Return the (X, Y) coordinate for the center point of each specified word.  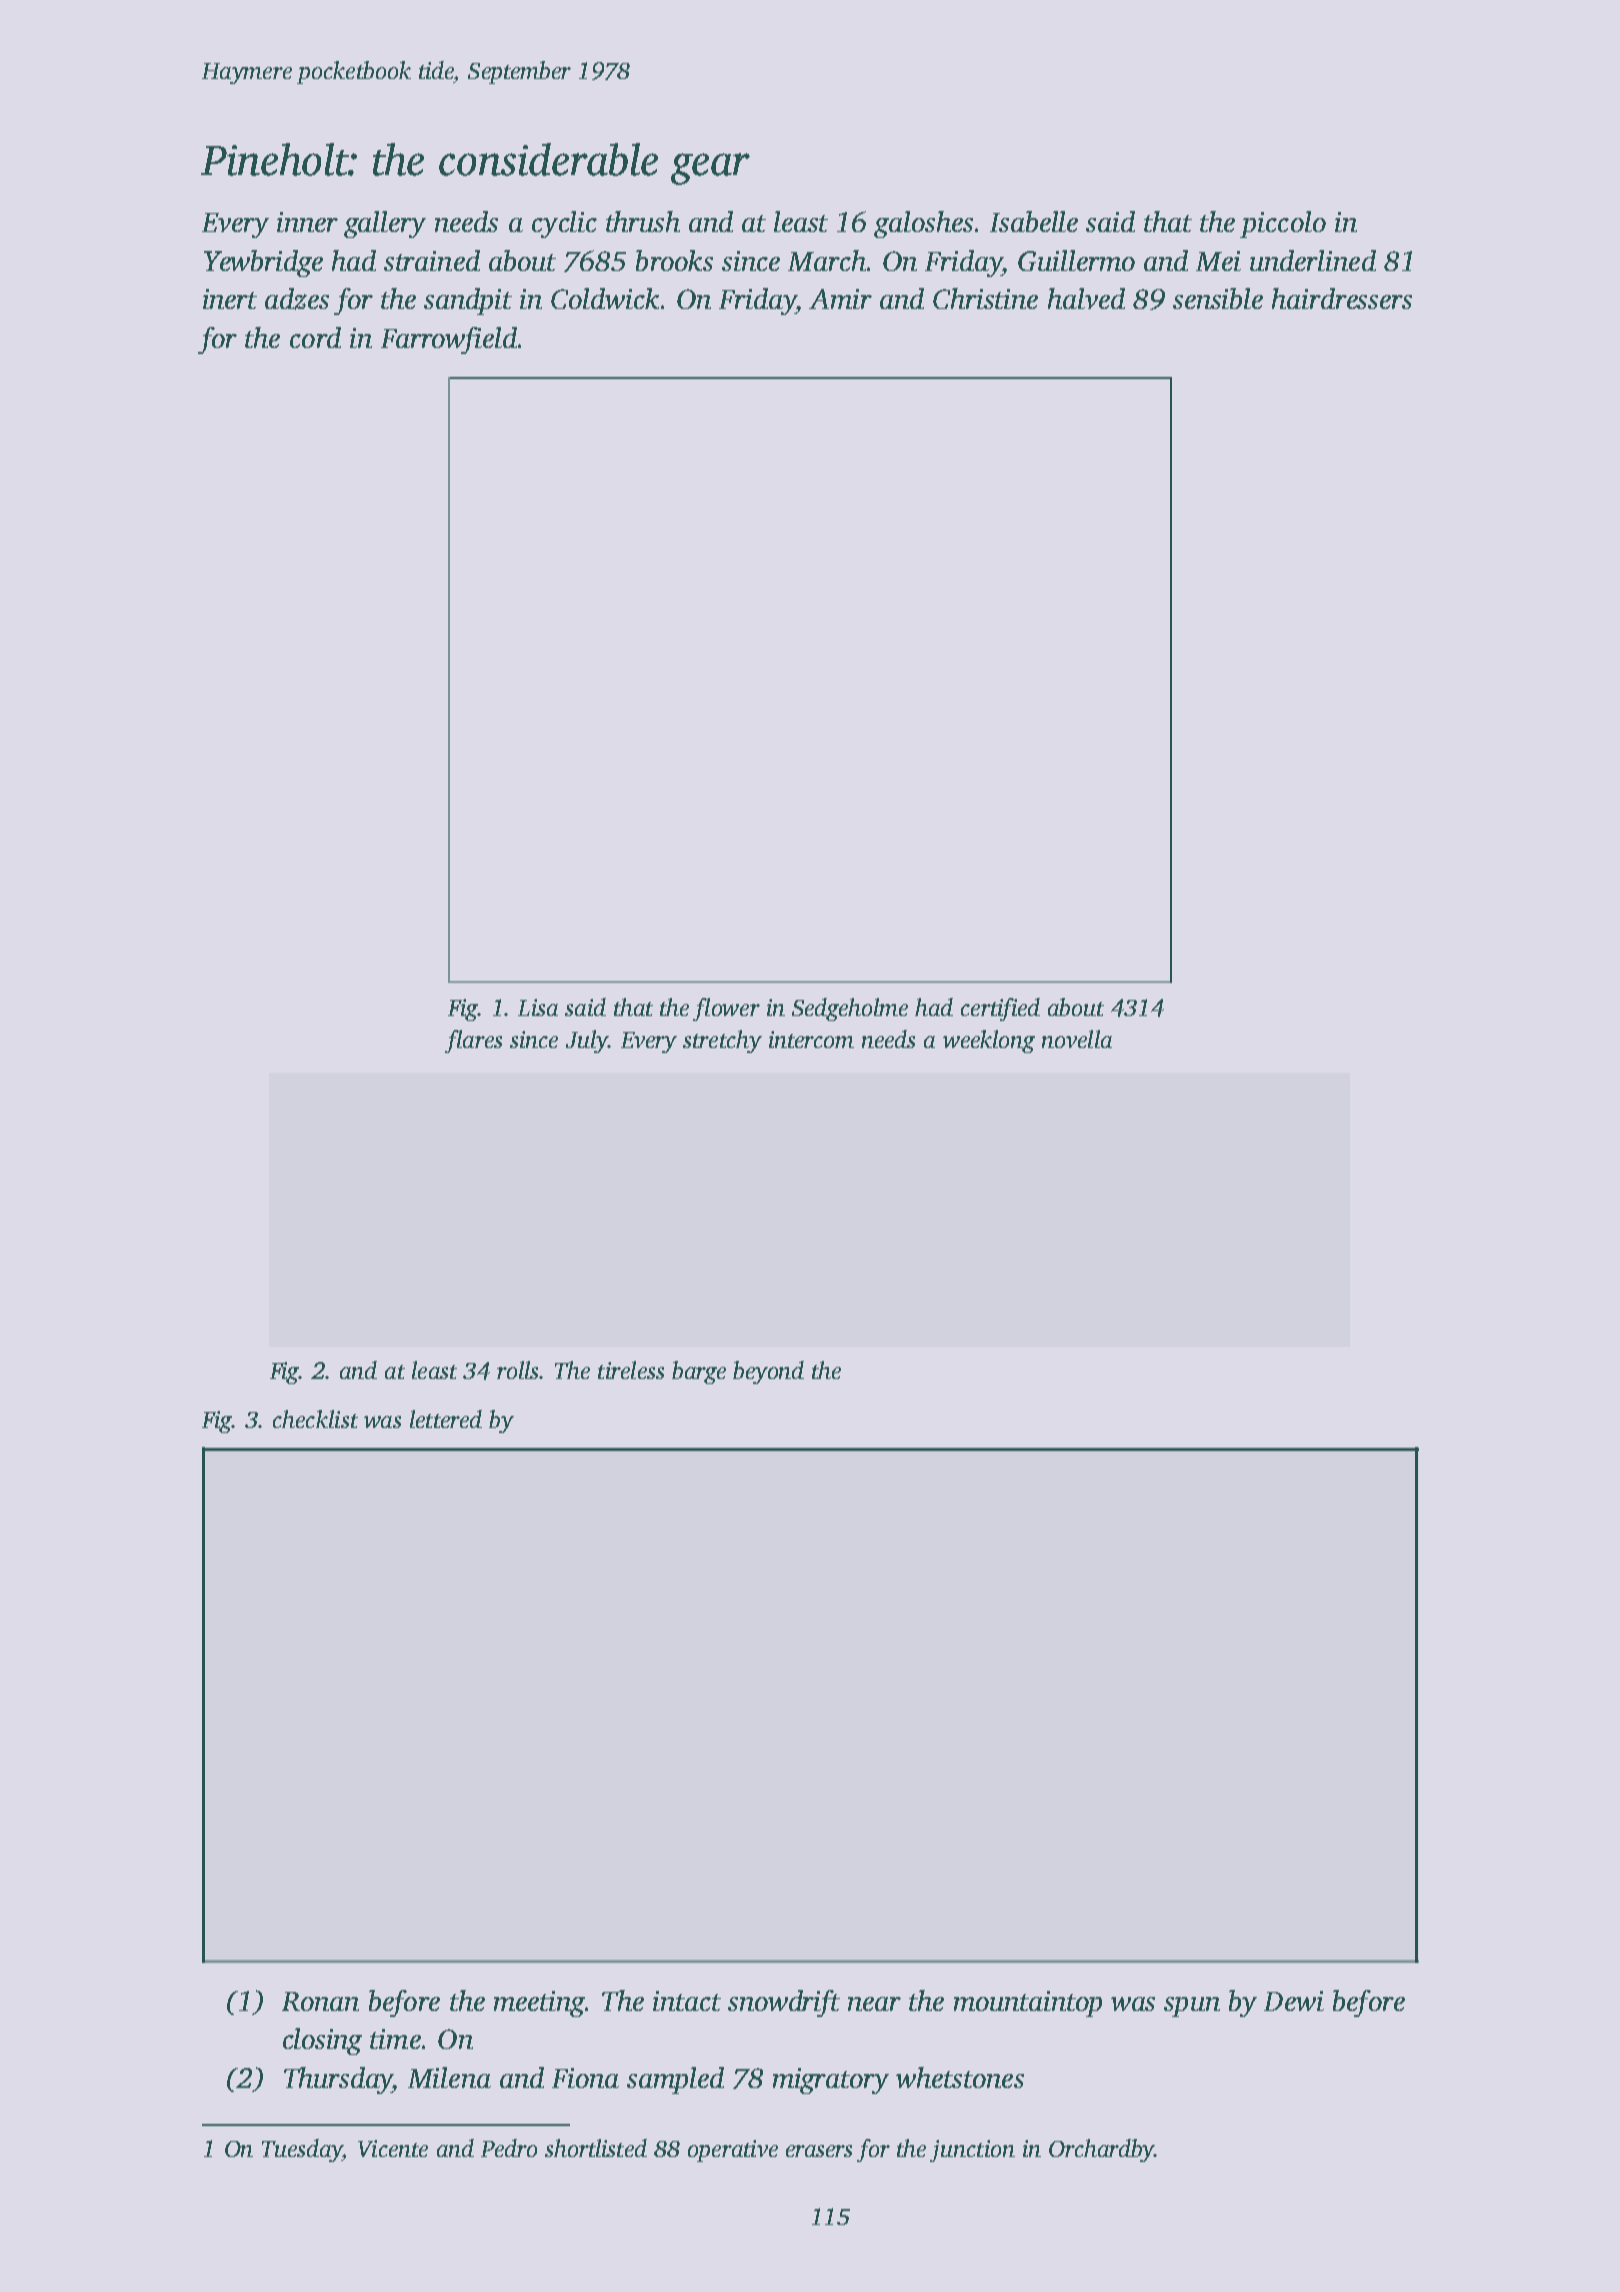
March (827, 260)
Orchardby (1101, 2150)
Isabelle (1034, 221)
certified (1000, 1009)
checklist (315, 1419)
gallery (385, 224)
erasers (819, 2151)
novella (1077, 1039)
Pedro (509, 2148)
